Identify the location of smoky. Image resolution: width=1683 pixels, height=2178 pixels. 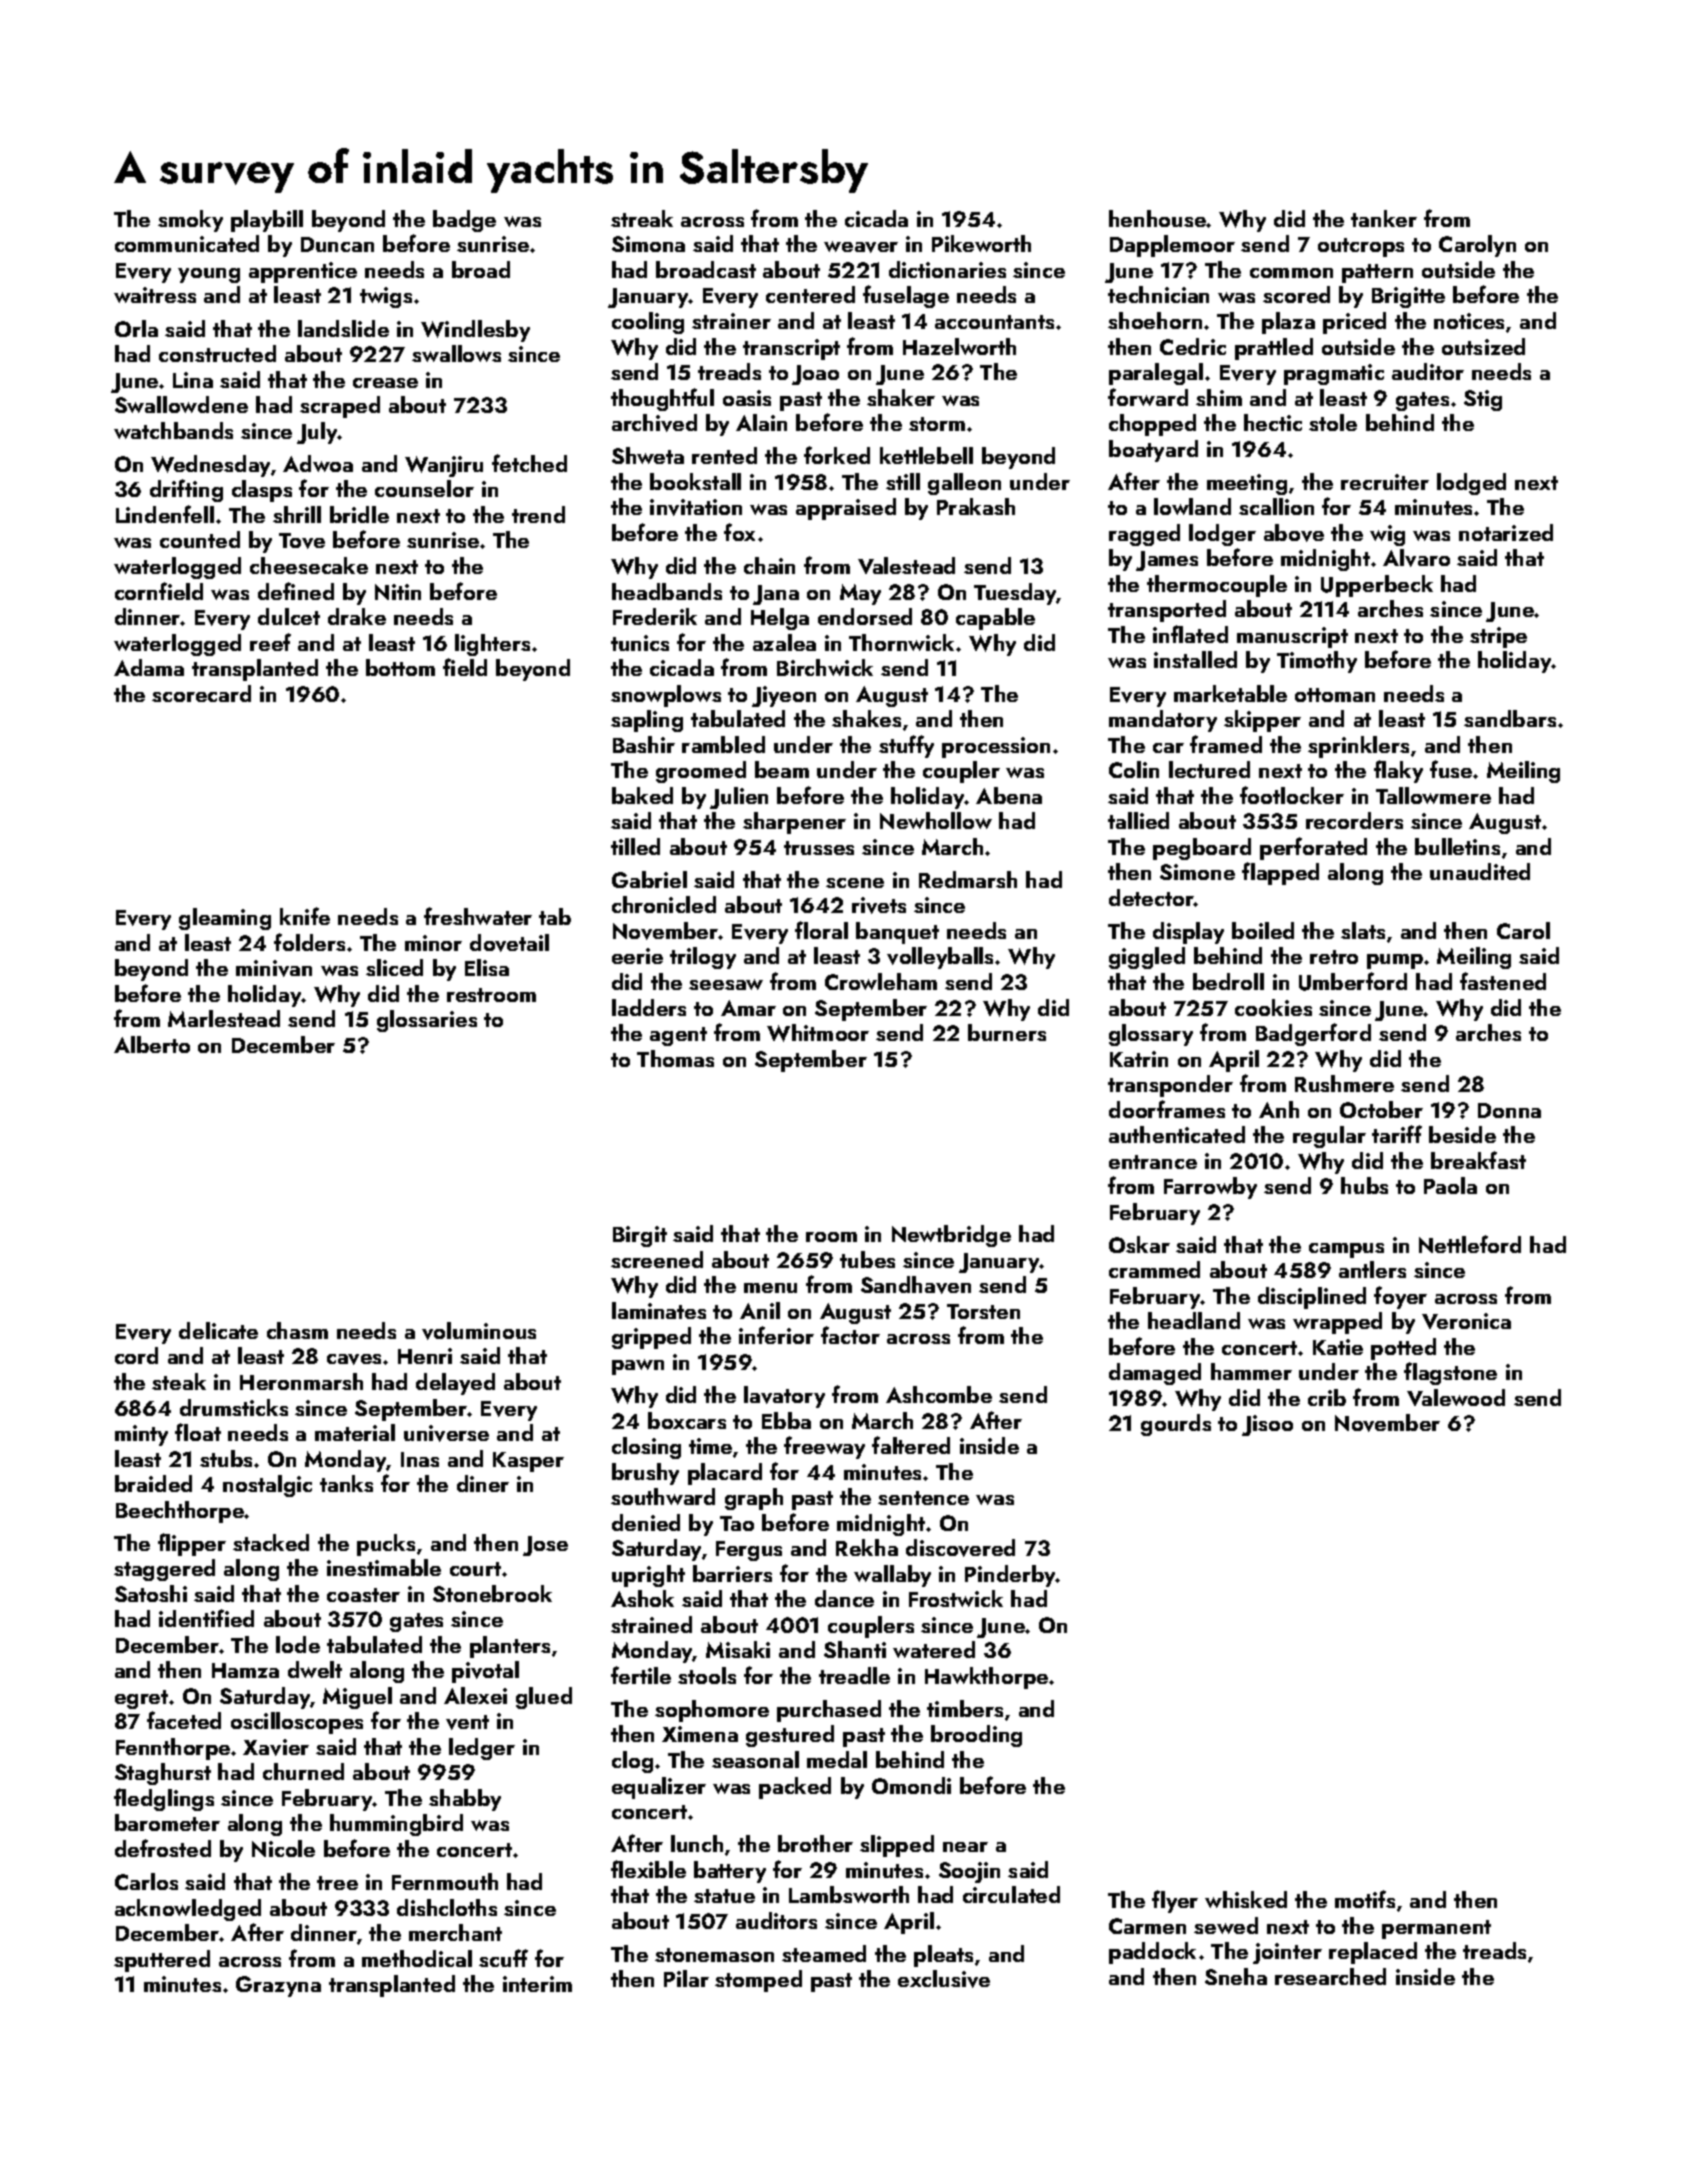
(190, 221).
